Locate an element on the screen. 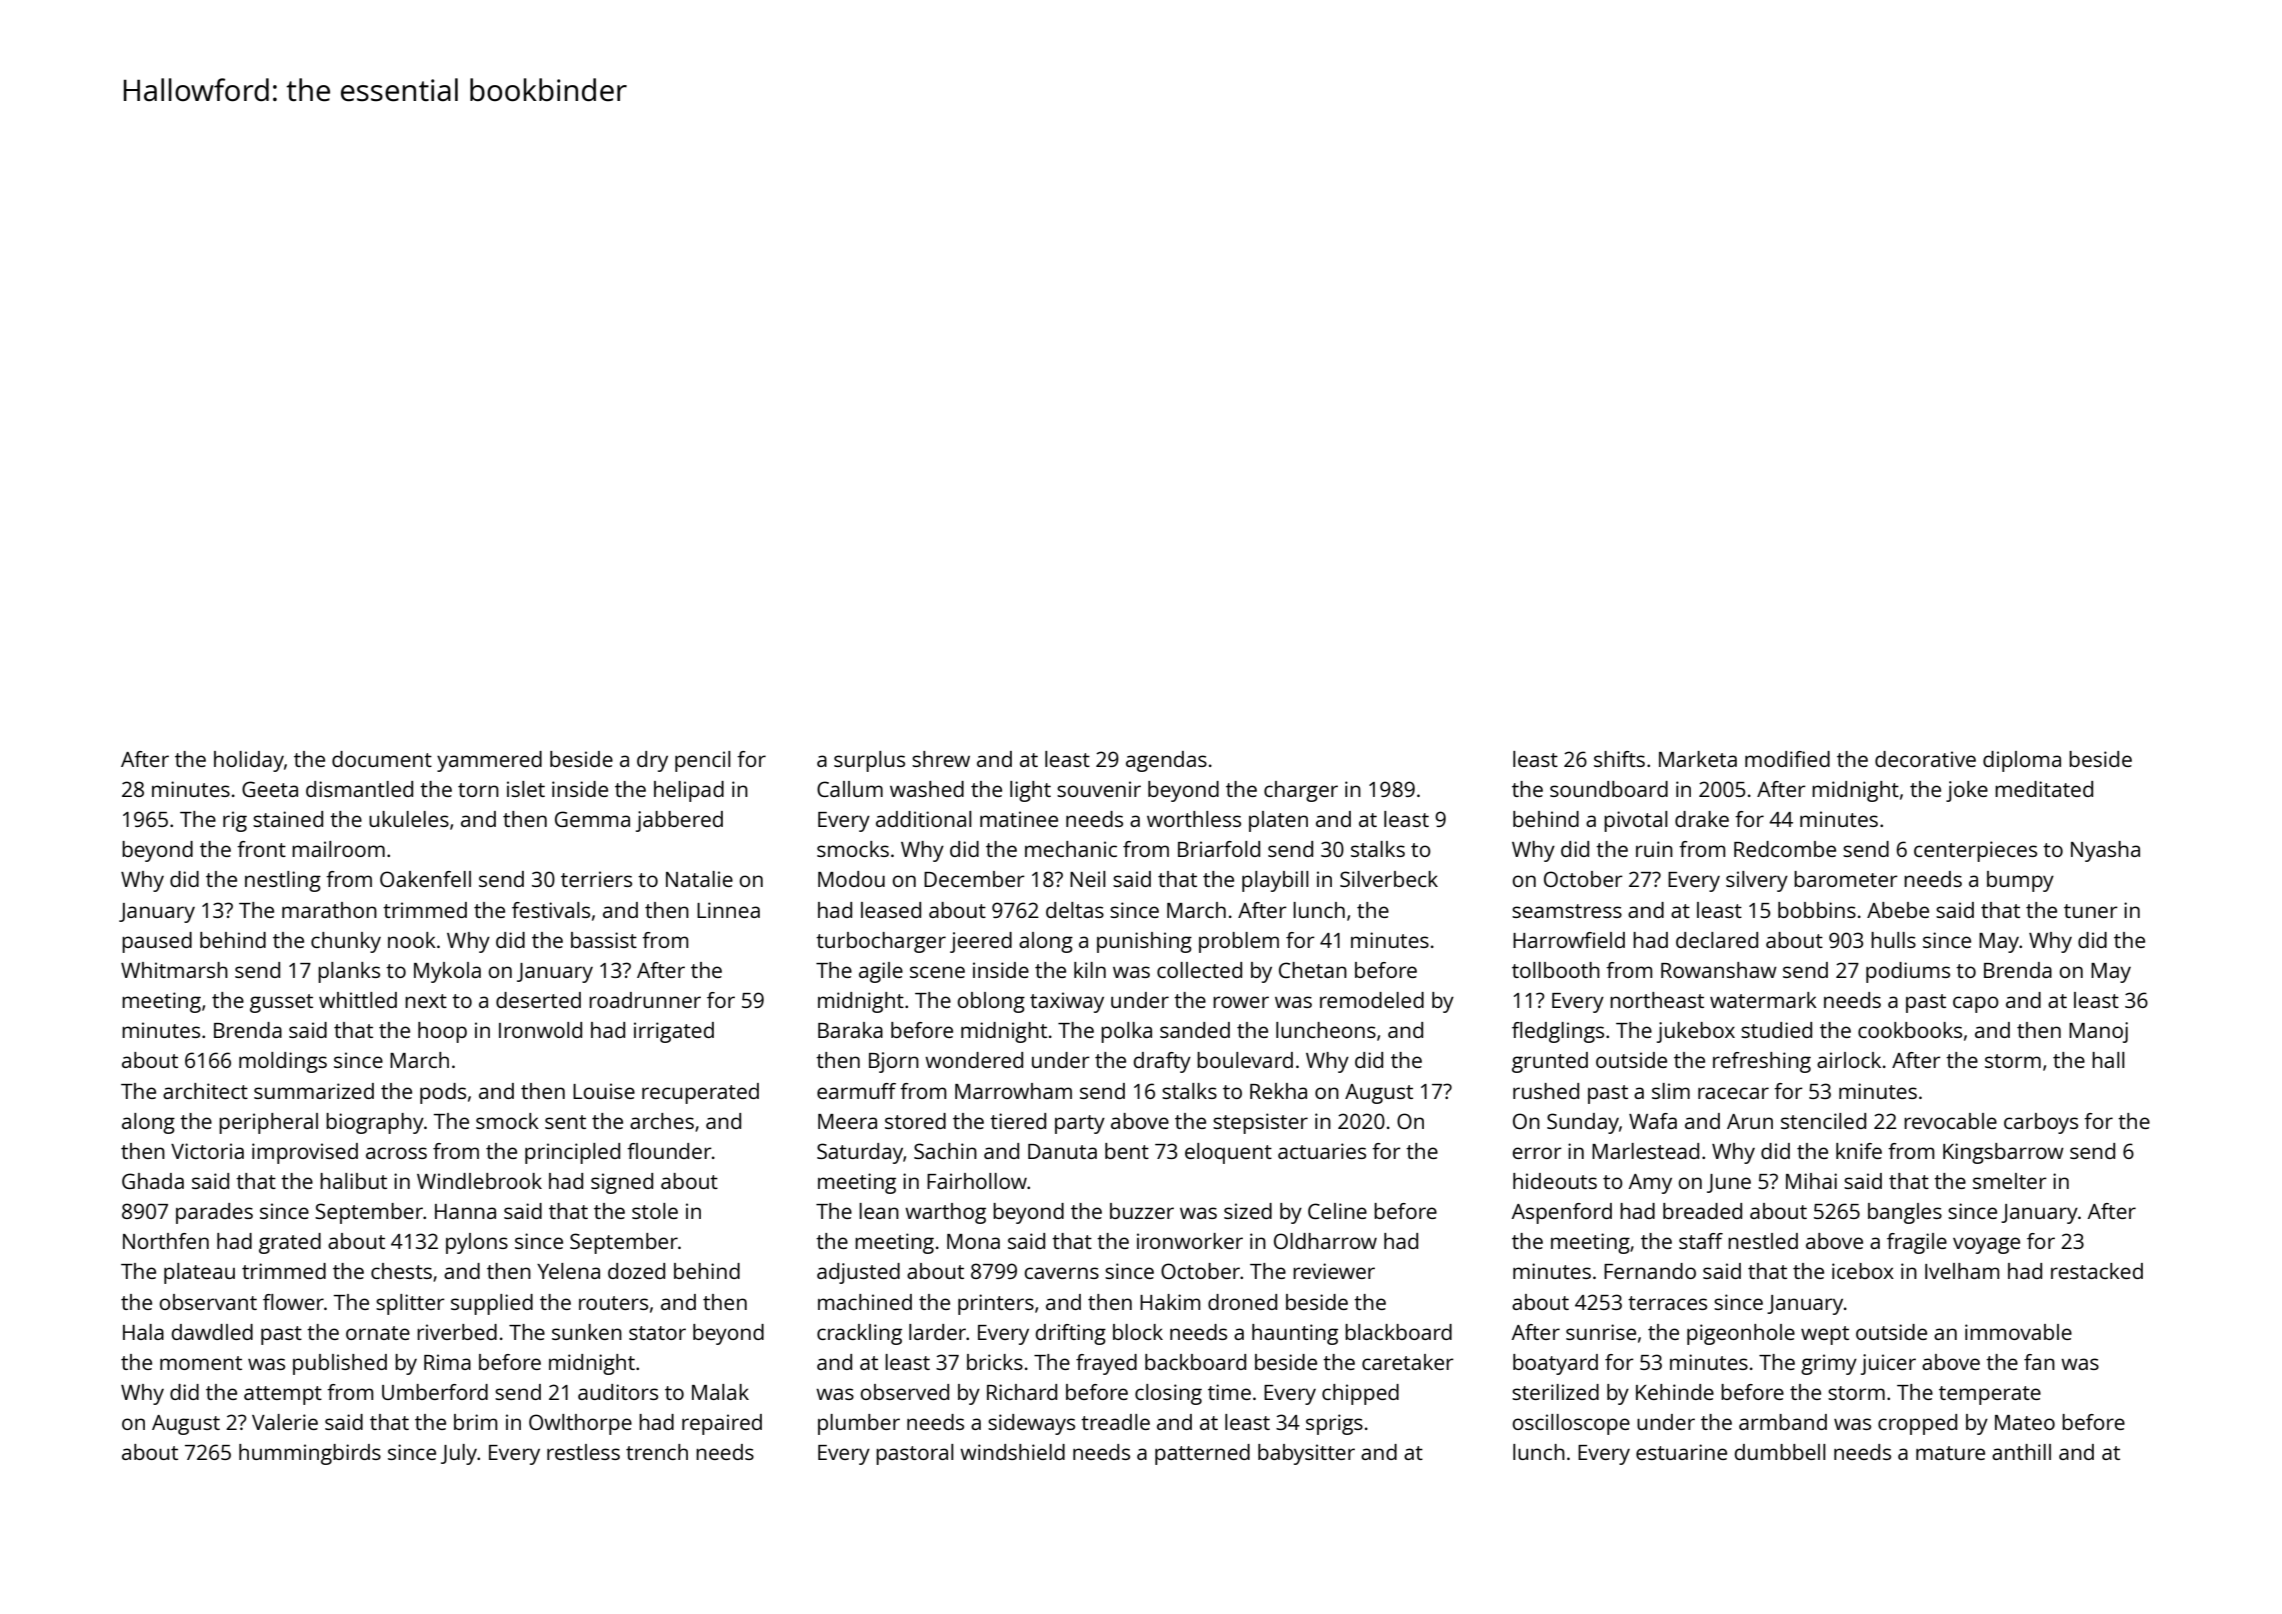 This screenshot has width=2282, height=1614. smelter is located at coordinates (2010, 1181).
